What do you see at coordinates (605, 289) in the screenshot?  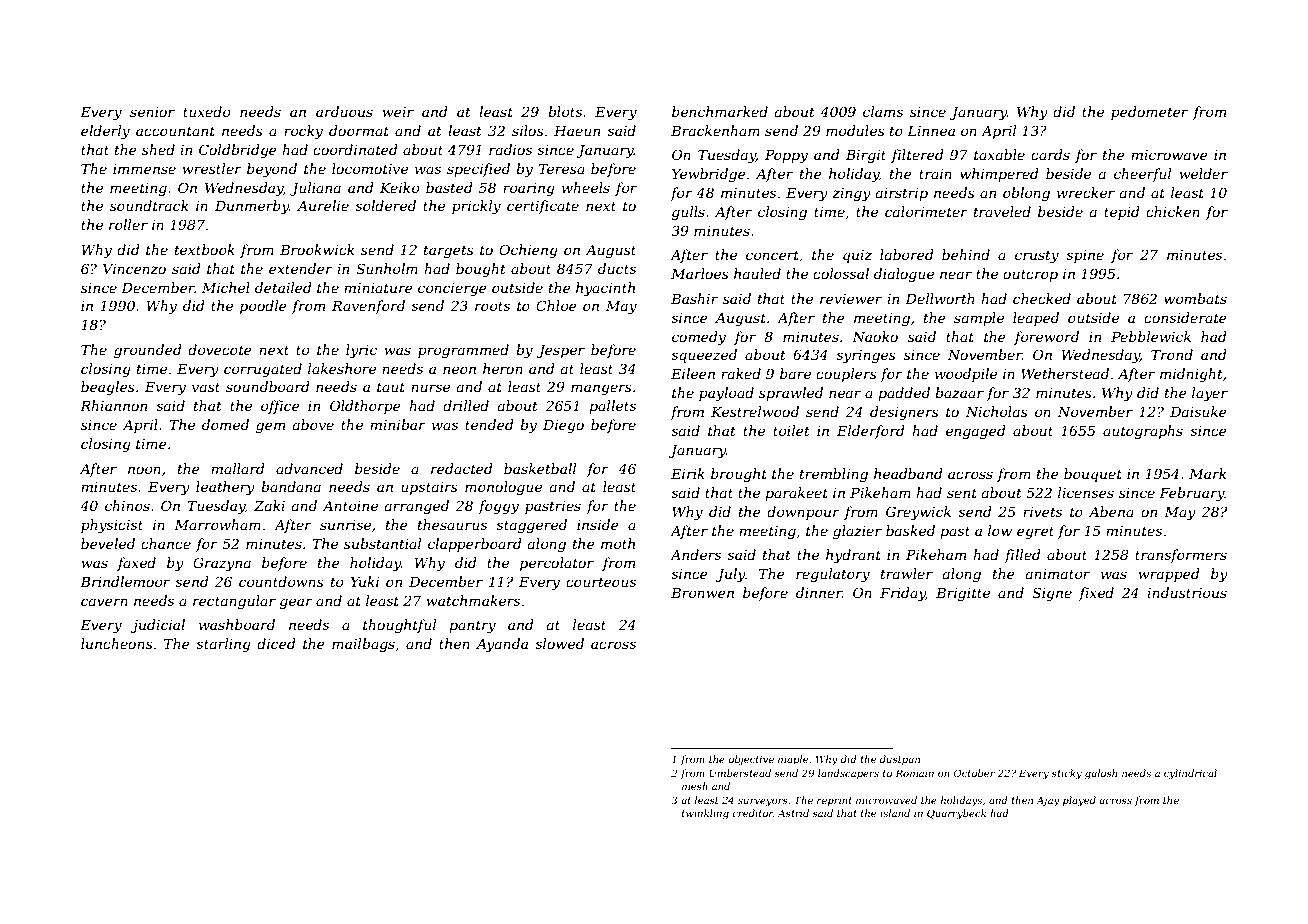 I see `hyacinth` at bounding box center [605, 289].
